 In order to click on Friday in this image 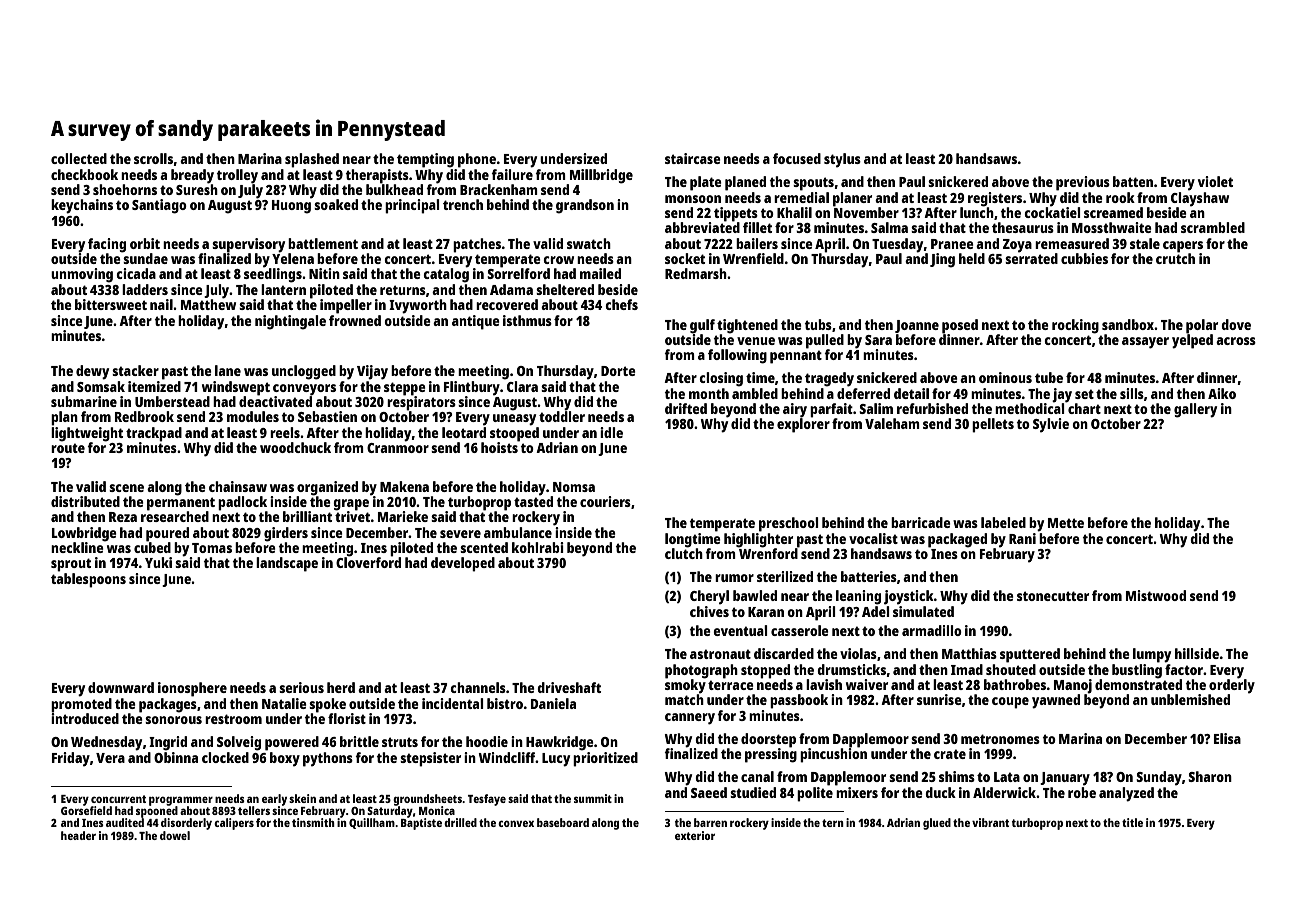, I will do `click(71, 759)`.
